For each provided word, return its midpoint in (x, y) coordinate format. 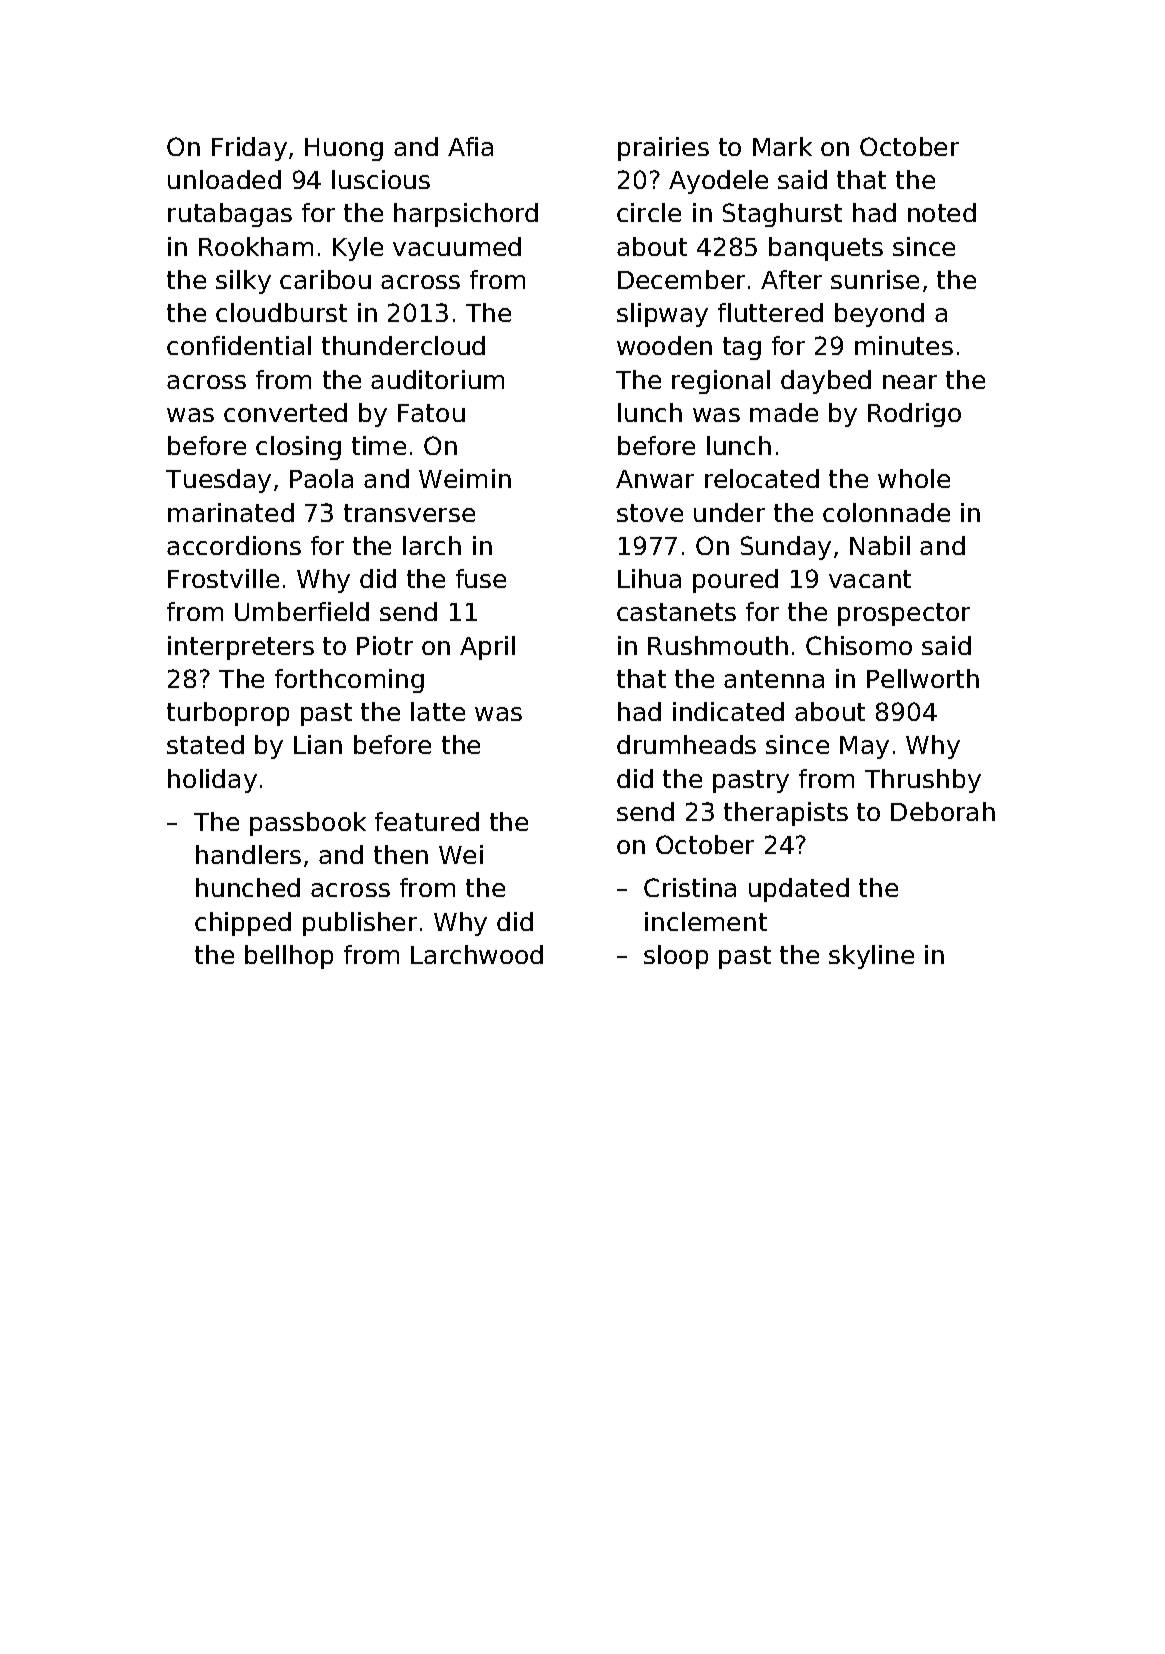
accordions (234, 545)
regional (721, 382)
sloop (676, 957)
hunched (248, 887)
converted (285, 412)
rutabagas (230, 215)
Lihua (649, 578)
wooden (664, 345)
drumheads (686, 744)
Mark (782, 146)
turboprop (228, 714)
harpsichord (466, 215)
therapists (786, 814)
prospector (904, 614)
